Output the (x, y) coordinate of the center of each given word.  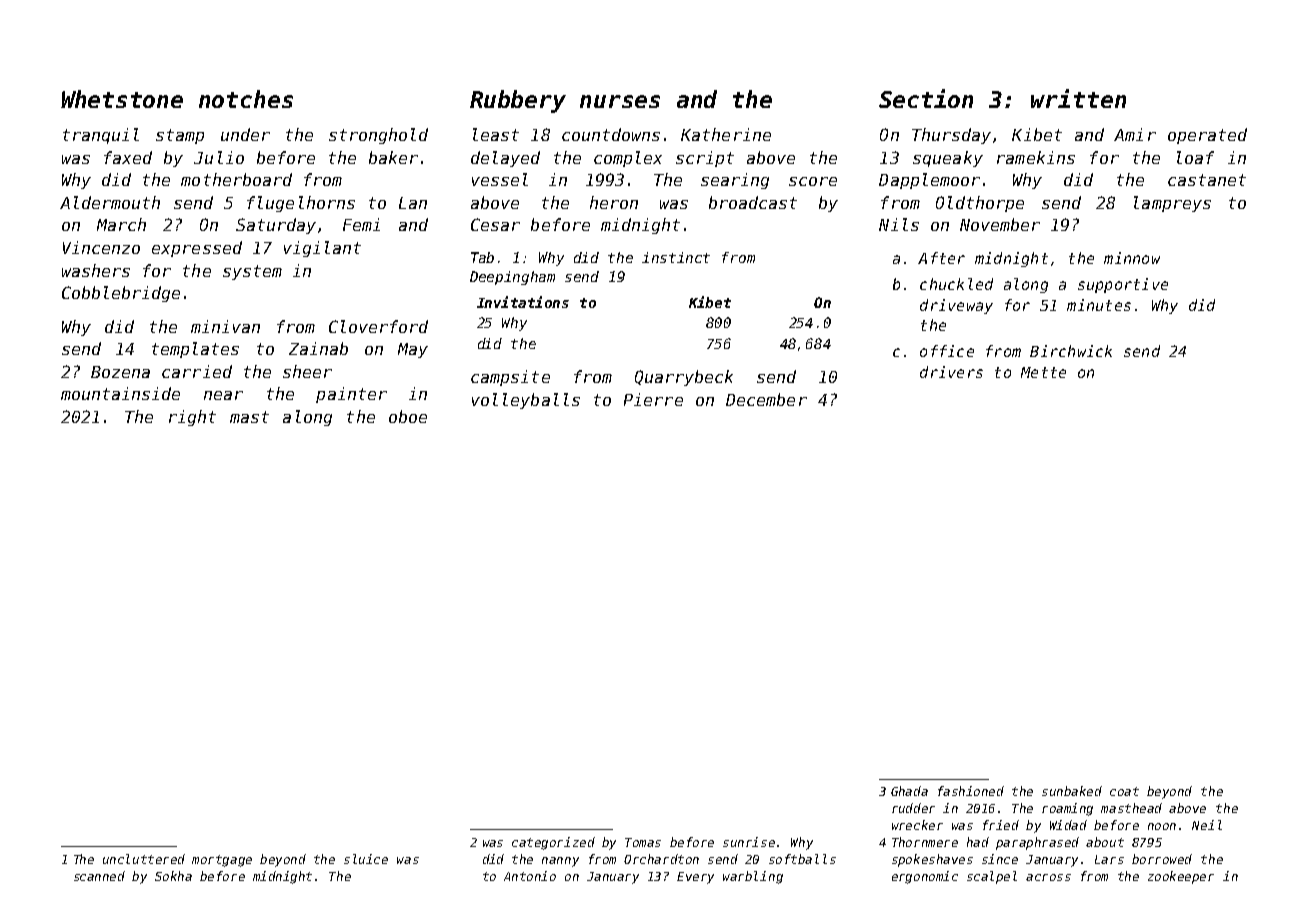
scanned (99, 876)
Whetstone (122, 99)
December (766, 399)
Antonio (530, 876)
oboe (408, 416)
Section (926, 98)
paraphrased (1037, 843)
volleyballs (526, 401)
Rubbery (518, 101)
